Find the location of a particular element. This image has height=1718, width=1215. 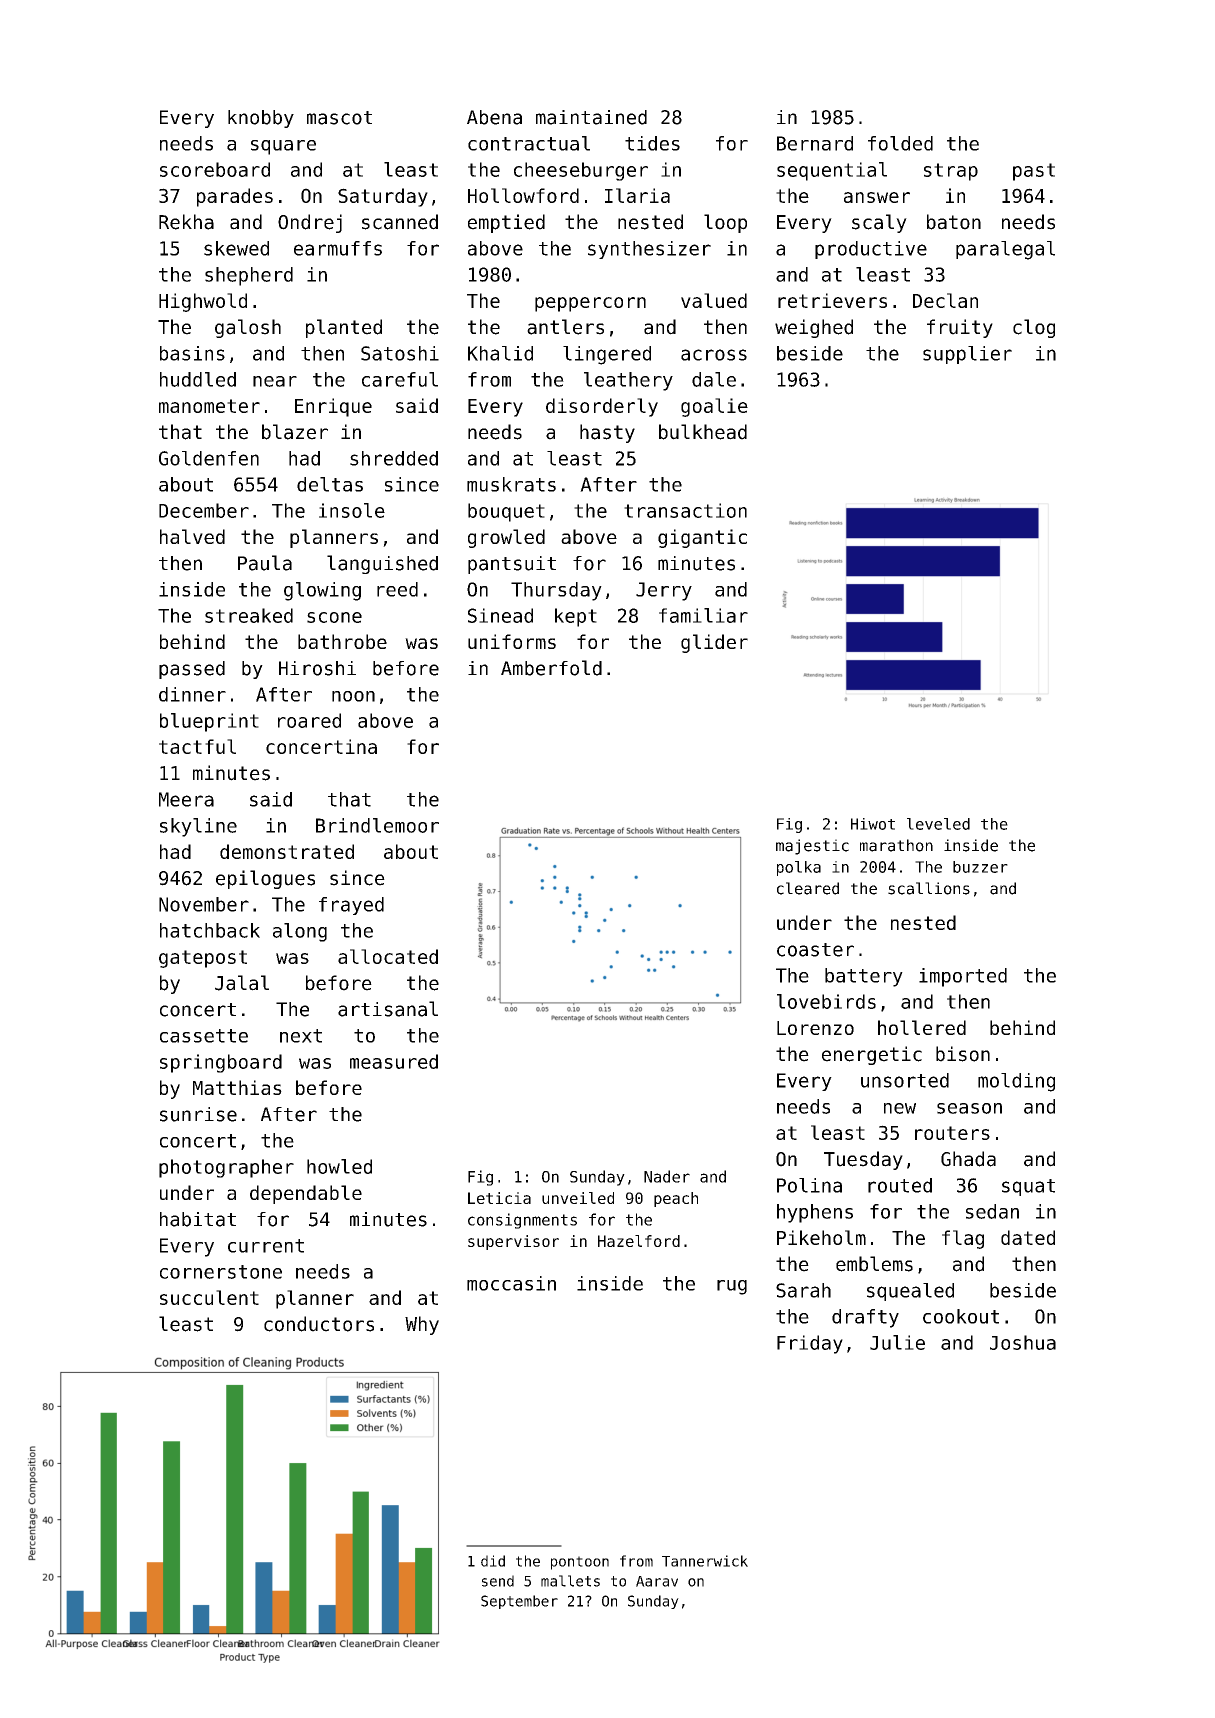

Why is located at coordinates (422, 1325).
